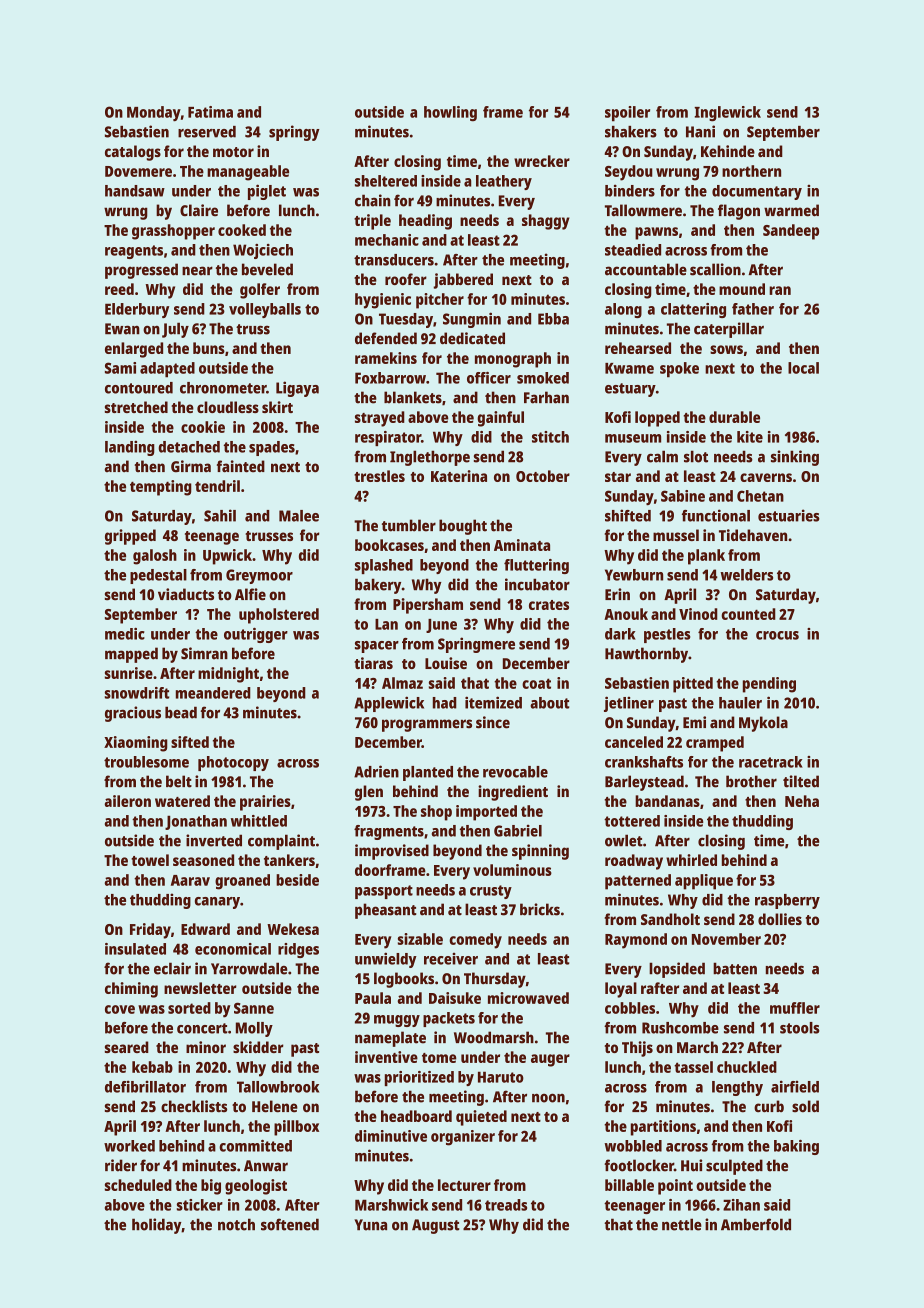 This document has width=924, height=1308. What do you see at coordinates (379, 476) in the document?
I see `trestles` at bounding box center [379, 476].
